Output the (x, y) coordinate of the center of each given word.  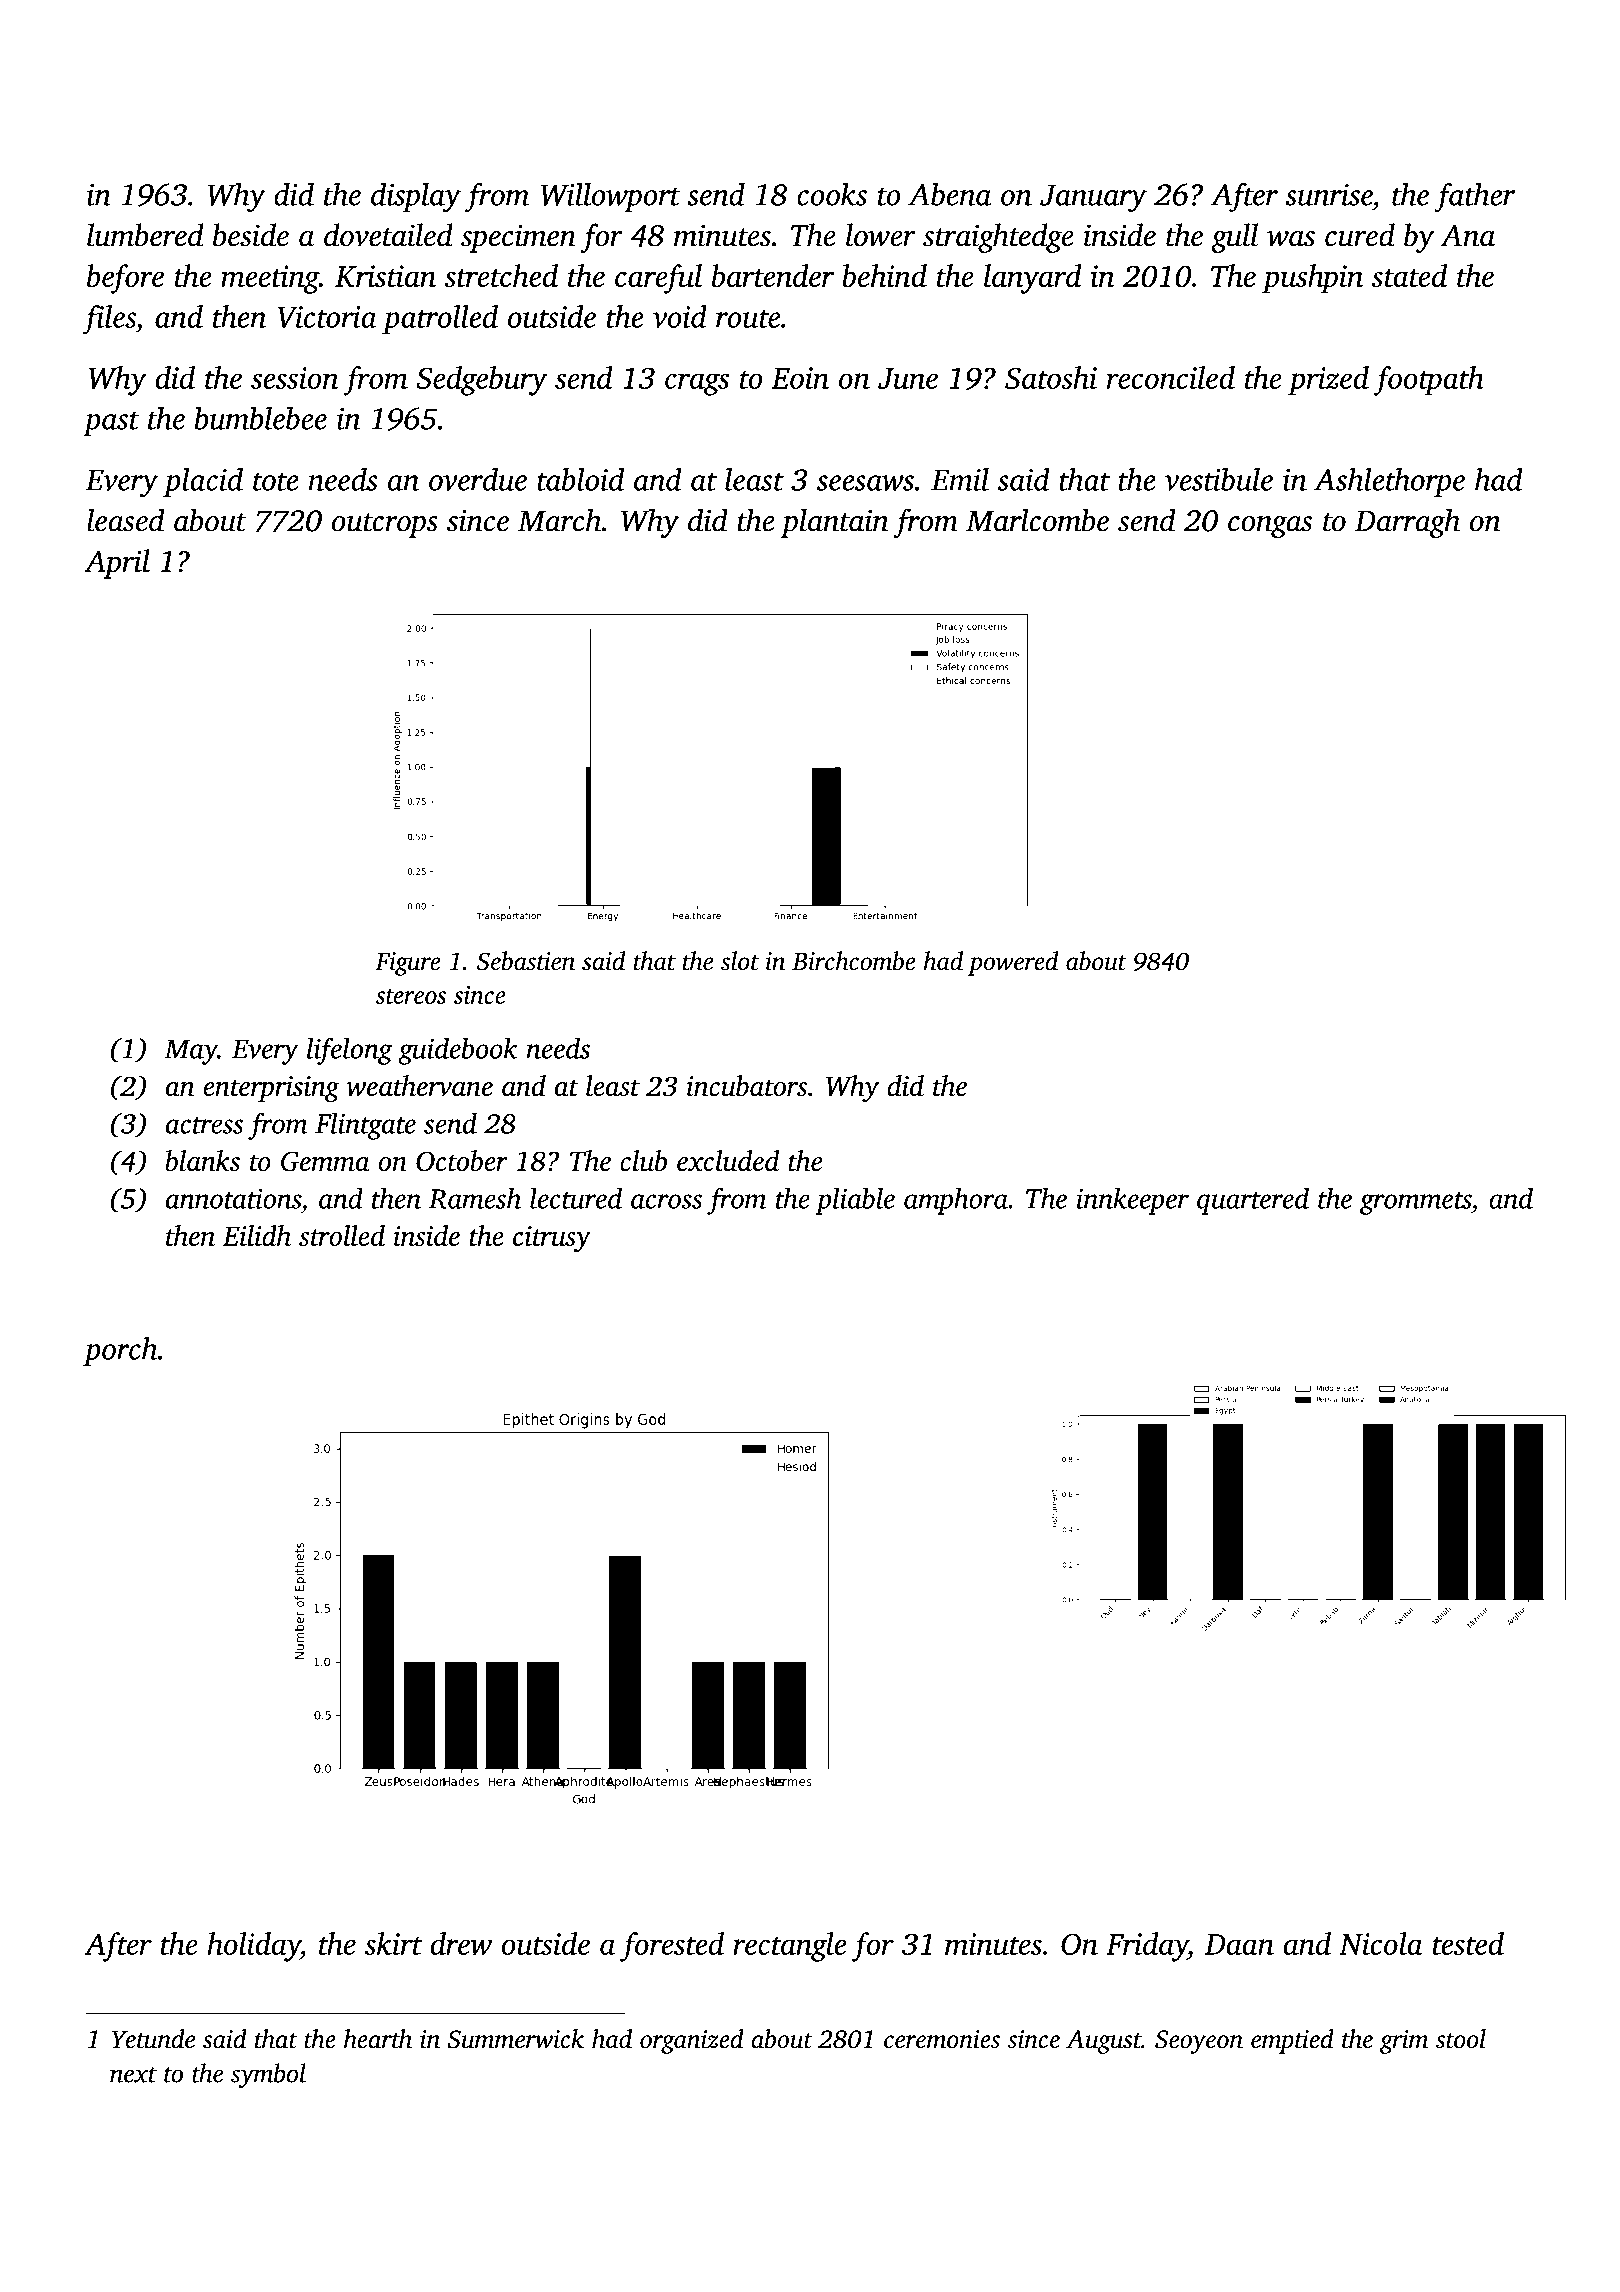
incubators (747, 1085)
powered (1013, 963)
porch (120, 1351)
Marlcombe (1037, 520)
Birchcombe (854, 961)
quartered (1253, 1201)
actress (204, 1125)
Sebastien (526, 961)
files (109, 320)
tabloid (580, 479)
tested (1468, 1943)
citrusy (552, 1239)
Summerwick (515, 2039)
